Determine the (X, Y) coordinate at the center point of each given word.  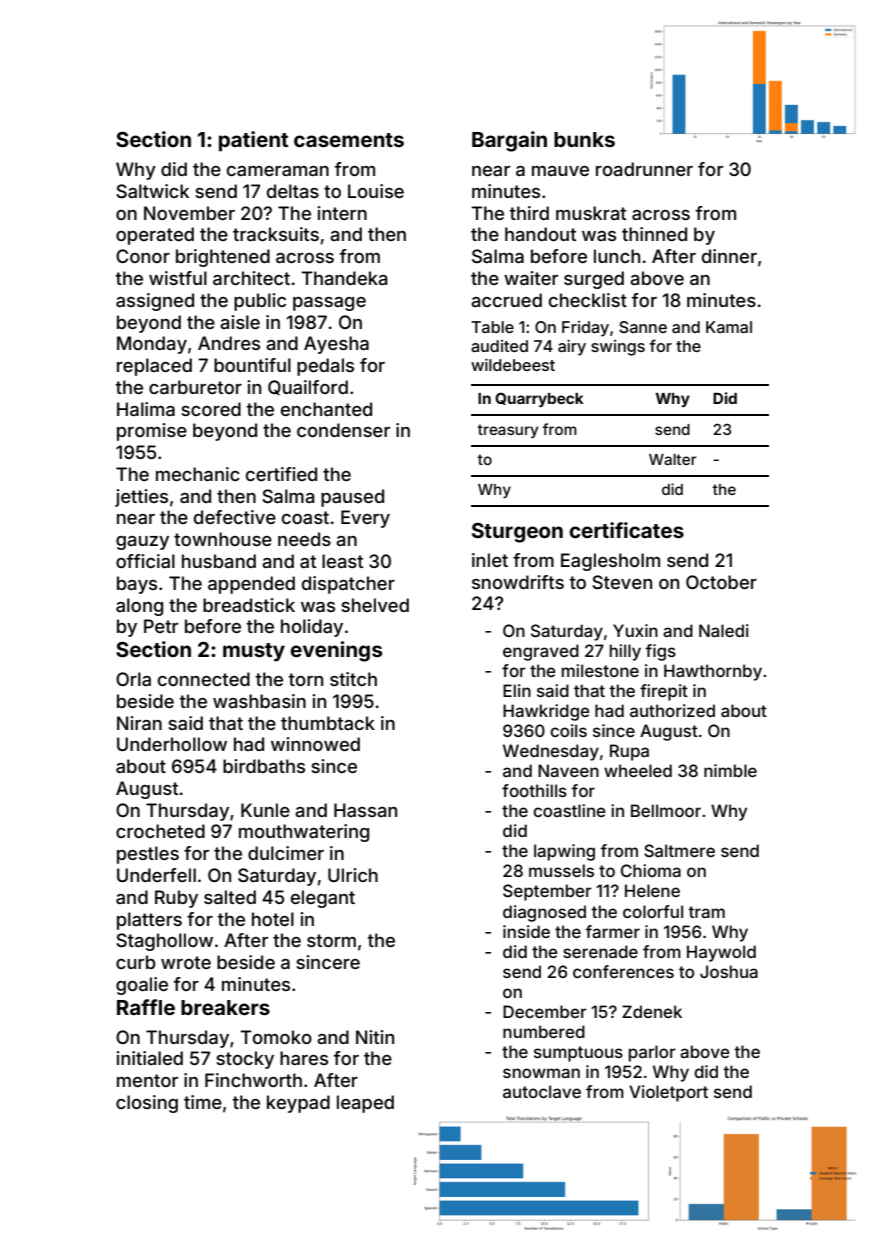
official (145, 561)
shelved (375, 605)
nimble (730, 770)
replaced (154, 367)
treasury (507, 431)
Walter (673, 459)
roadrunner (644, 169)
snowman (541, 1073)
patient (253, 141)
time (203, 1102)
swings (618, 348)
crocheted (160, 831)
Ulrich (353, 875)
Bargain (509, 141)
